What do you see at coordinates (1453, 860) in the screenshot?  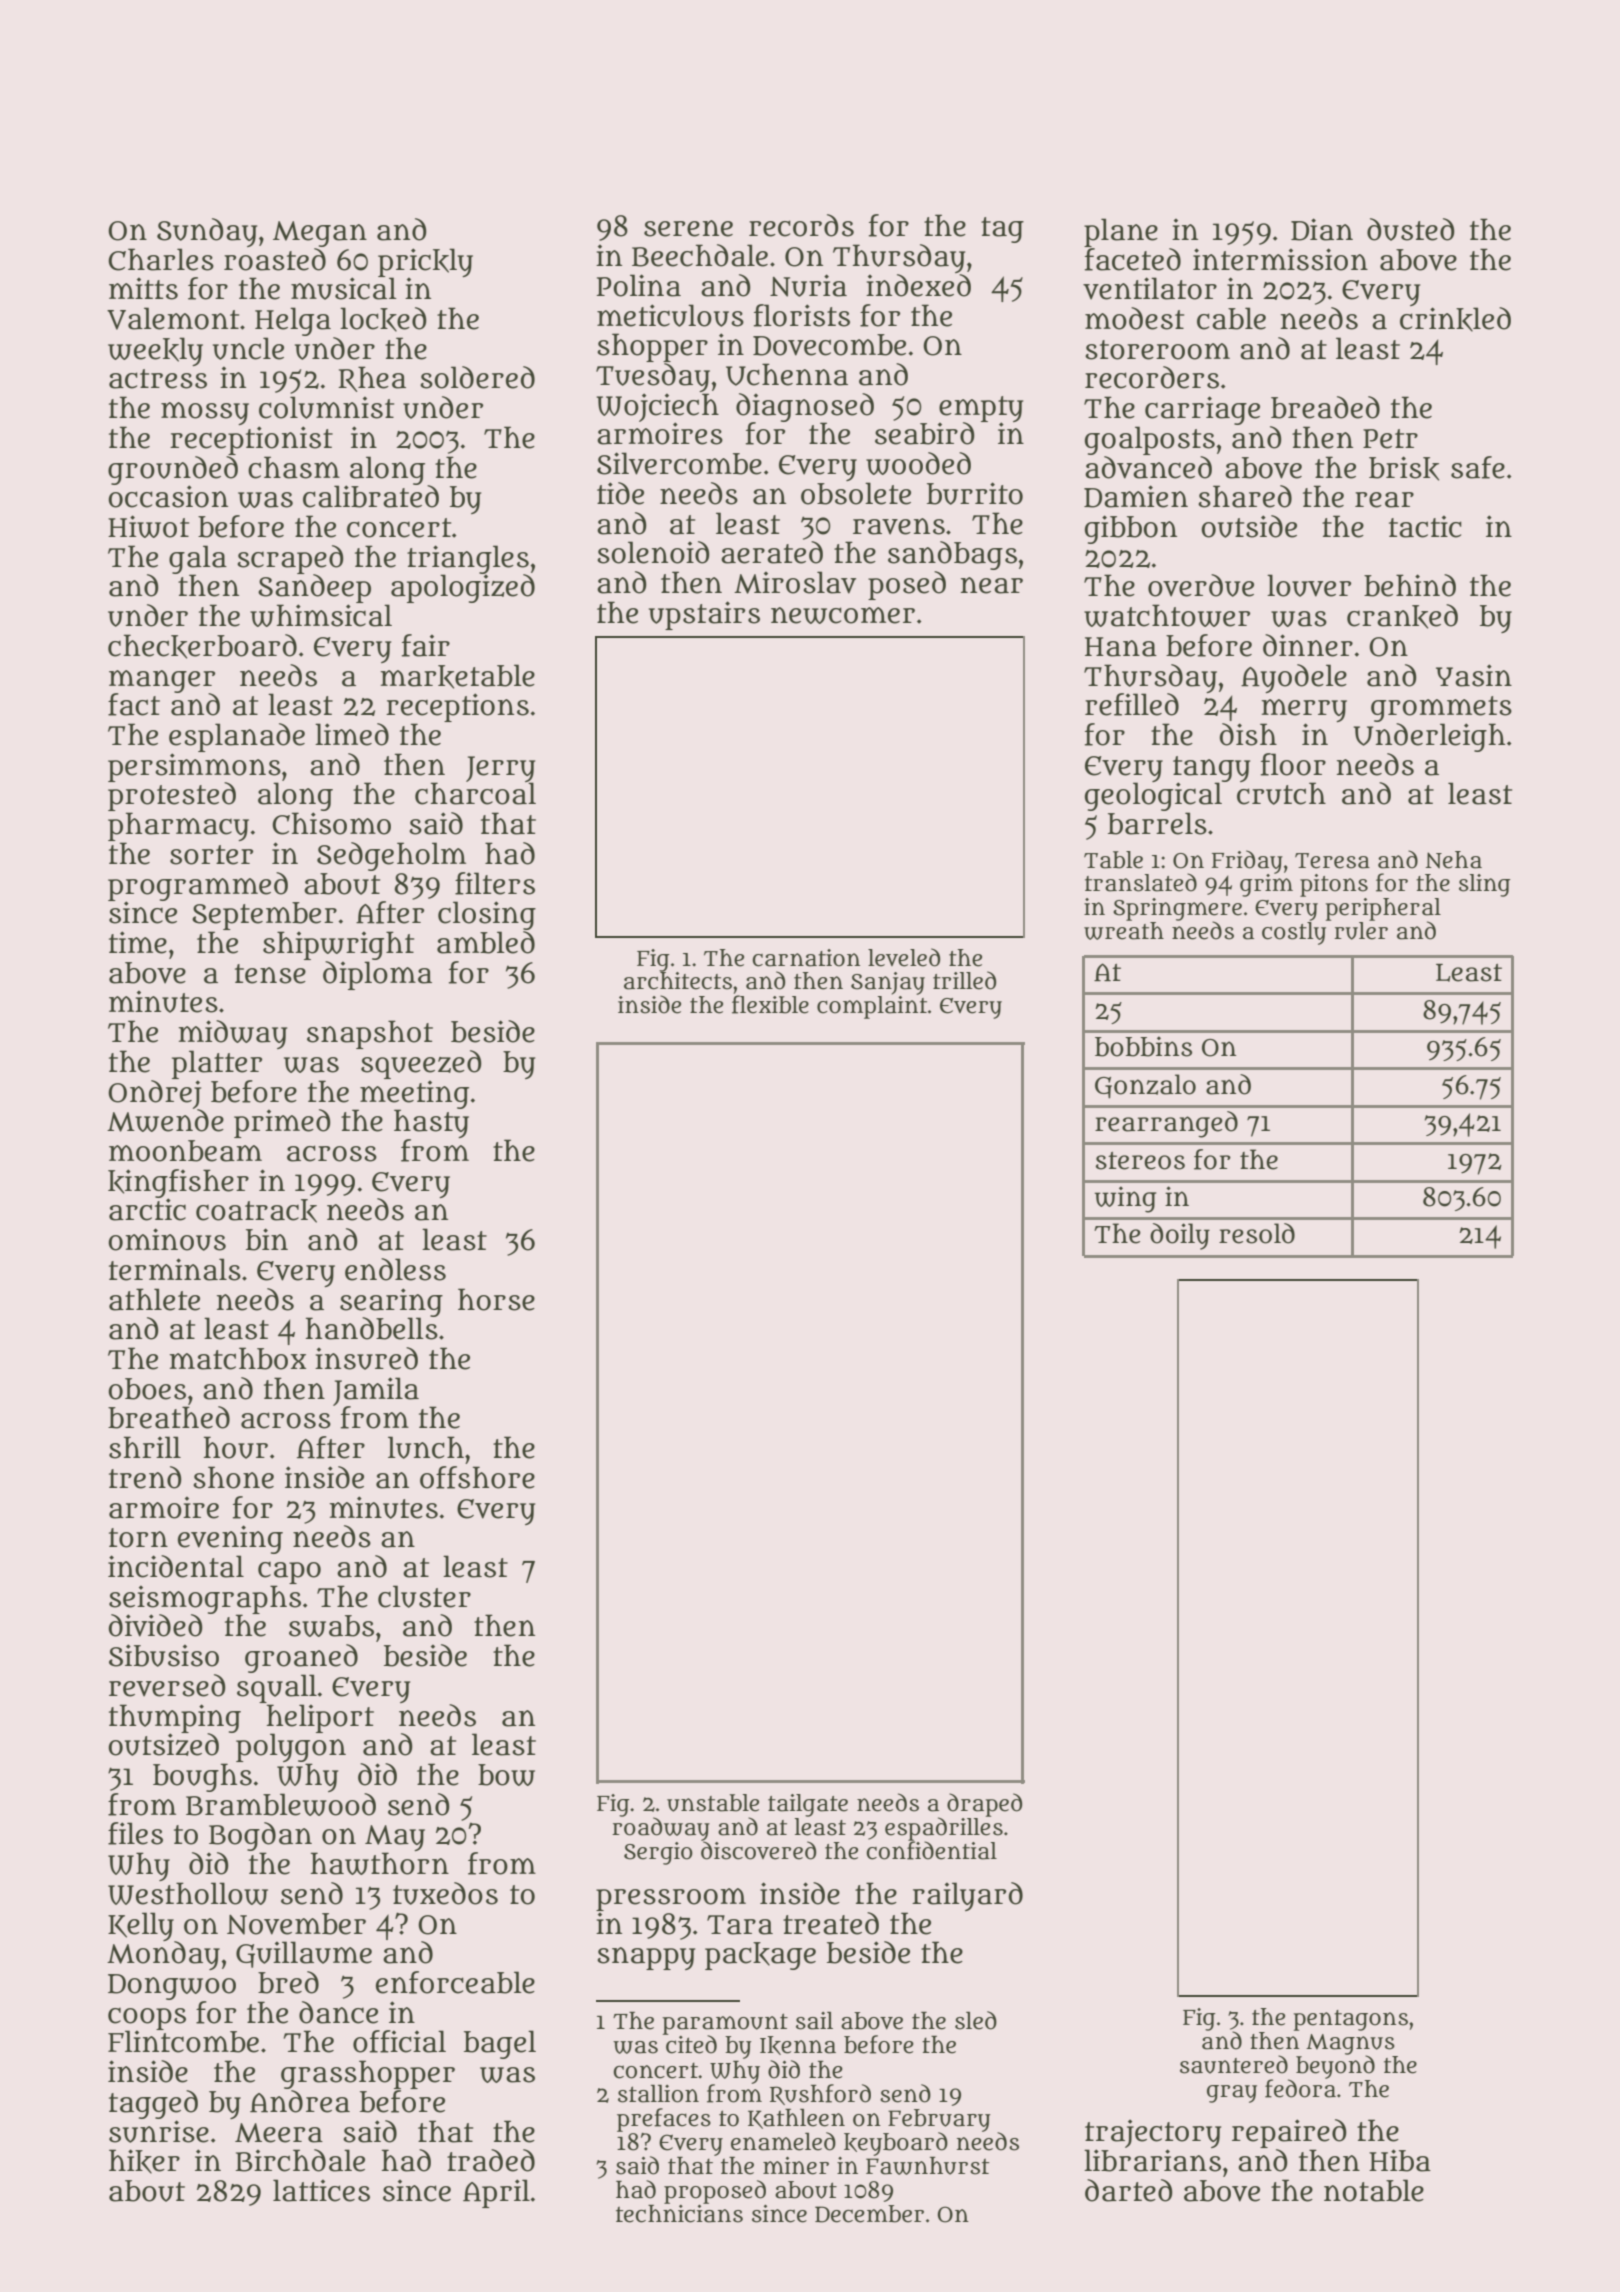 I see `Neha` at bounding box center [1453, 860].
